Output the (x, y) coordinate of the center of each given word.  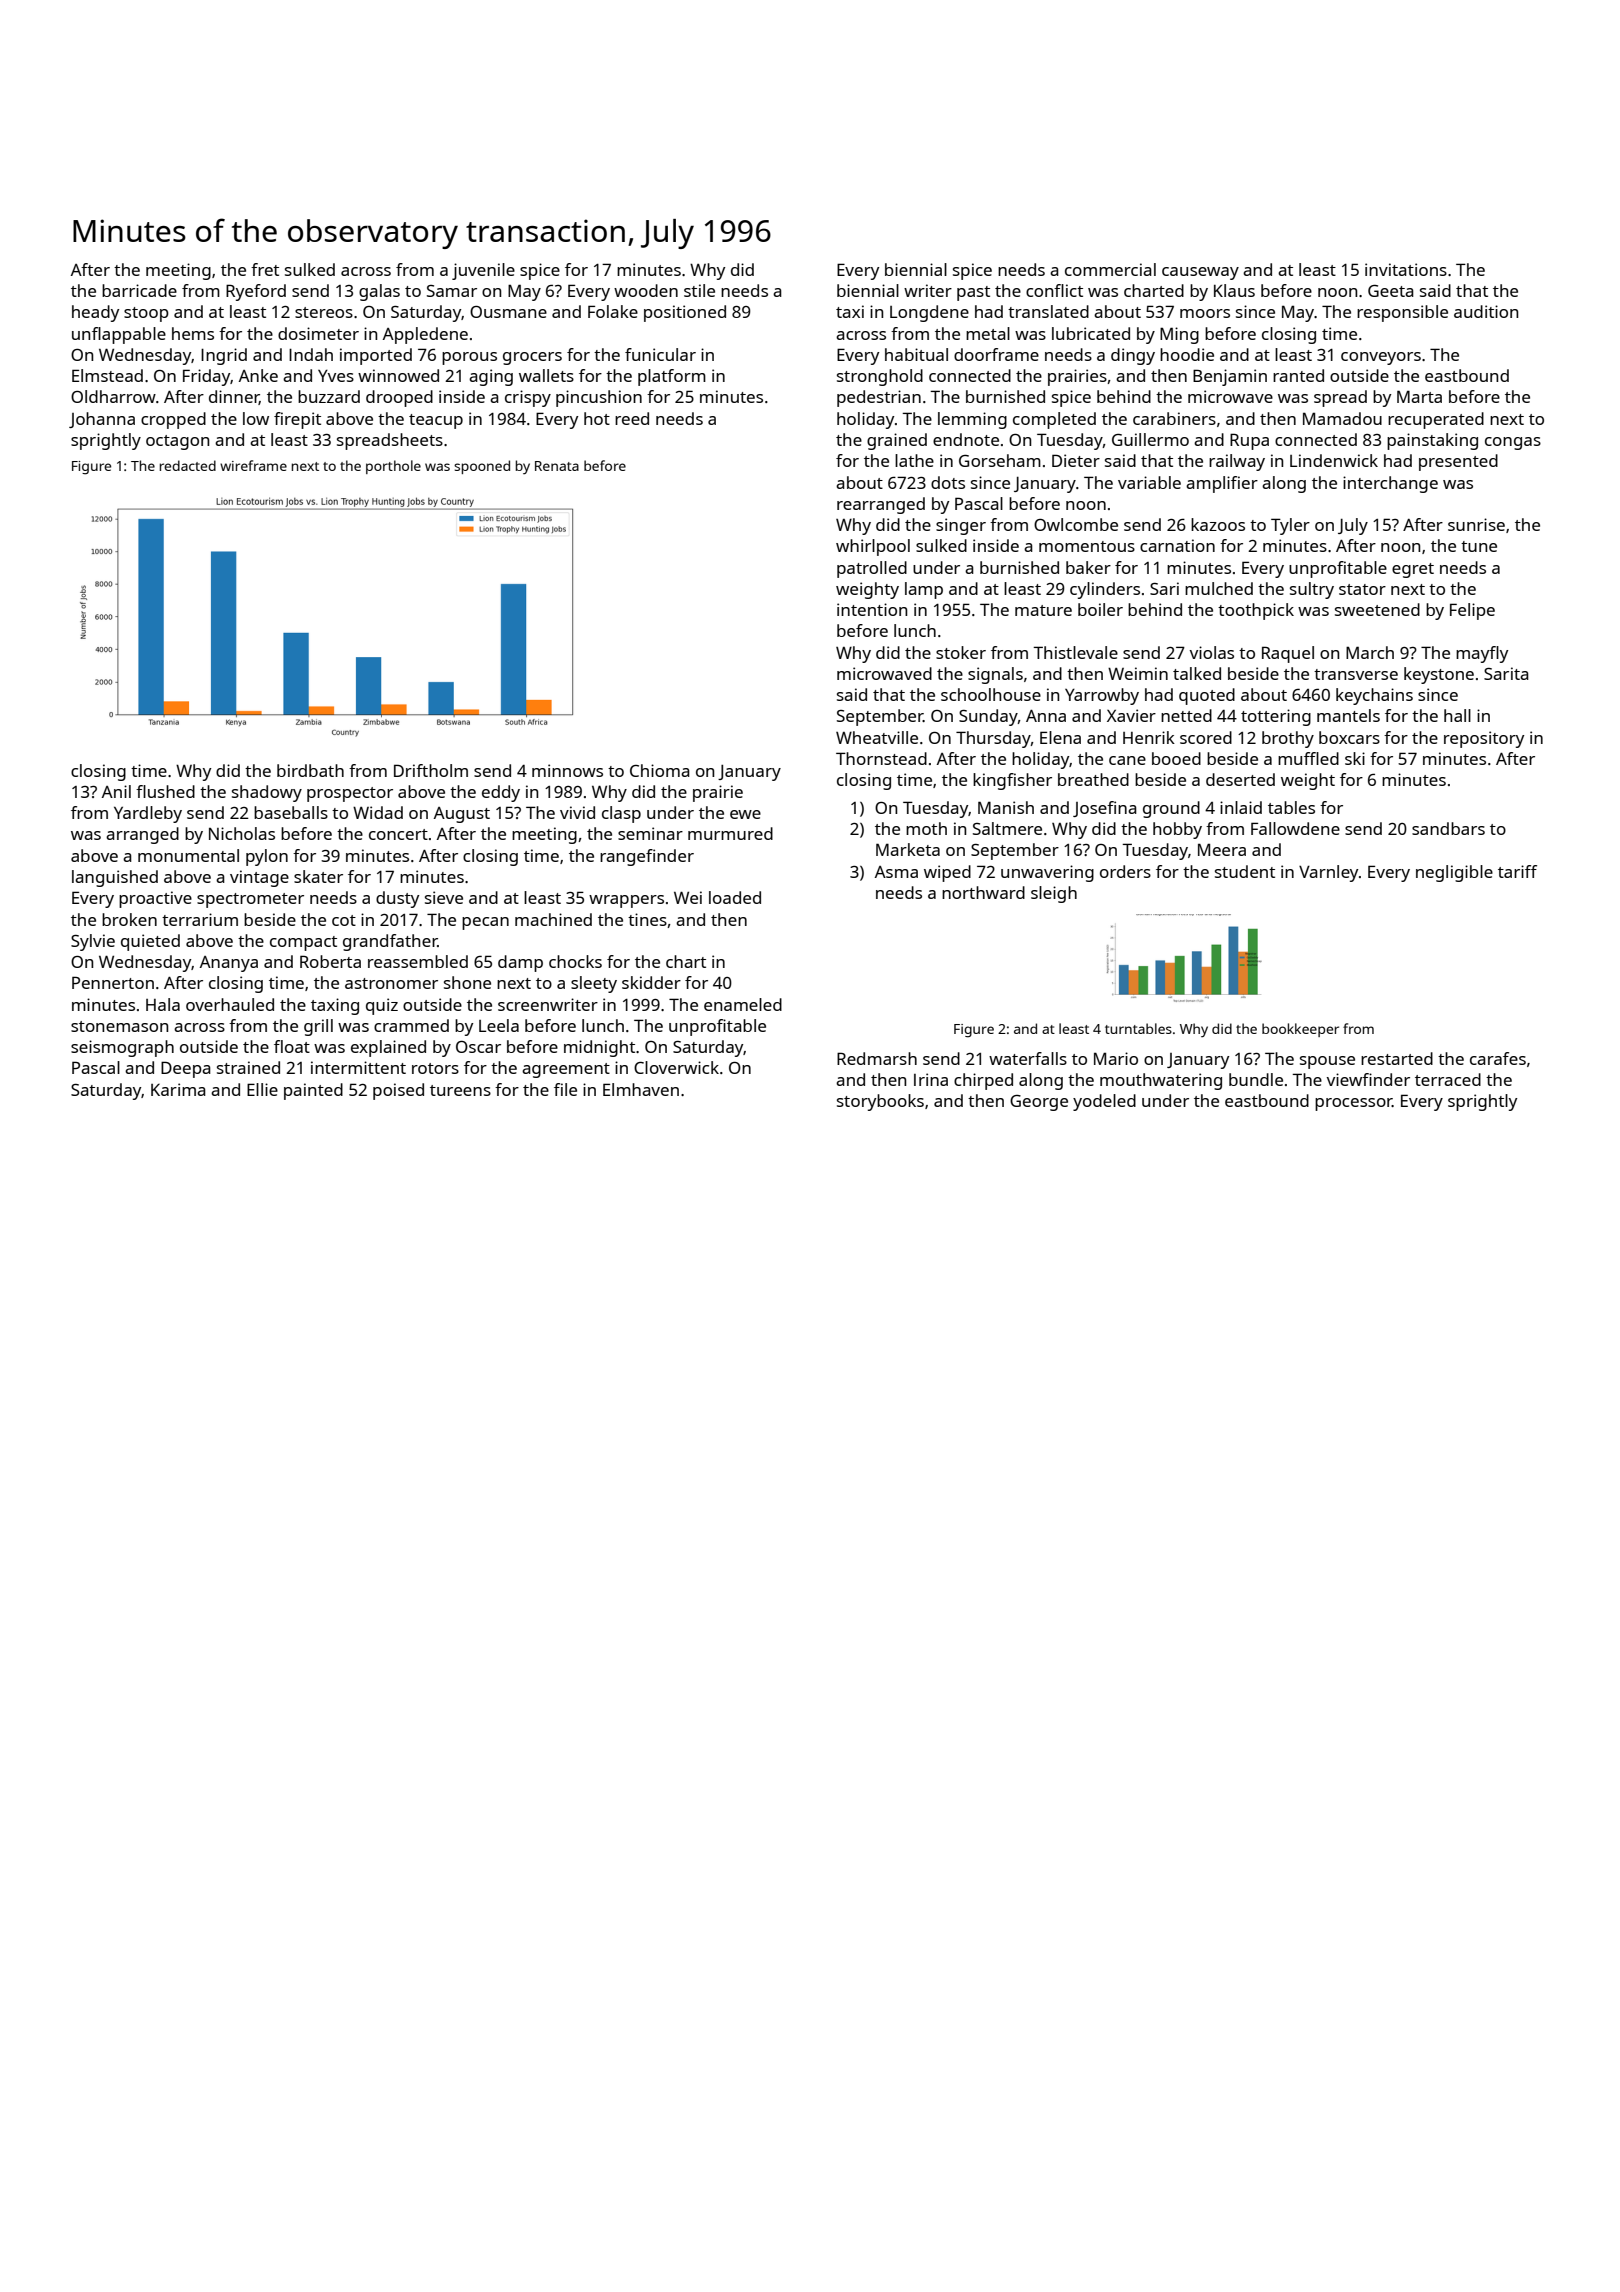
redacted (188, 465)
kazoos (1218, 524)
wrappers (626, 901)
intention (872, 609)
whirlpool (873, 547)
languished (115, 878)
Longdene (929, 313)
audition (1486, 311)
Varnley (1328, 873)
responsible (1402, 313)
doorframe (996, 354)
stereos (324, 312)
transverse (1356, 674)
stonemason (119, 1026)
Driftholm (431, 770)
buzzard (329, 396)
